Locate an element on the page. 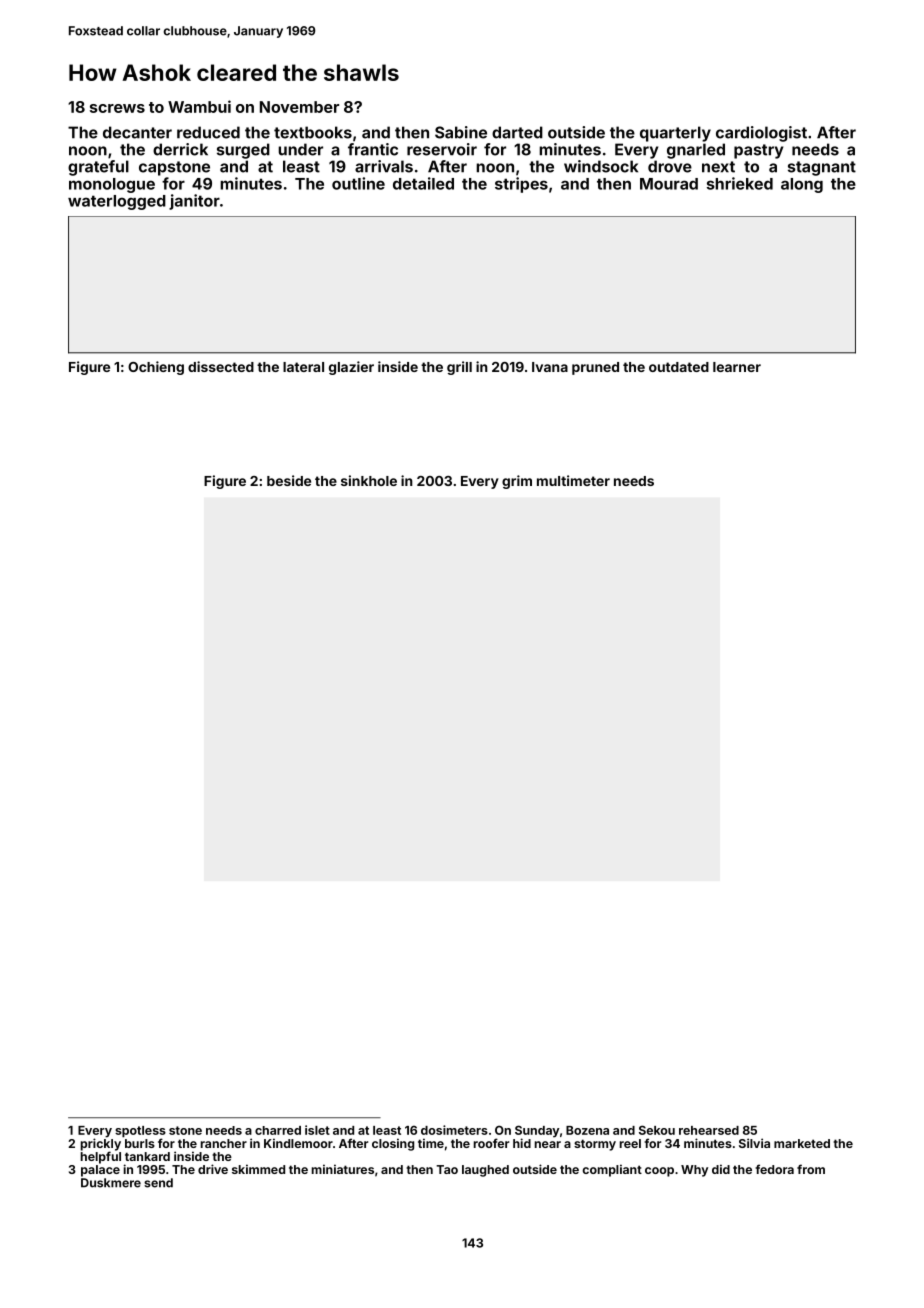 This page has height=1308, width=924. spotless is located at coordinates (140, 1132).
